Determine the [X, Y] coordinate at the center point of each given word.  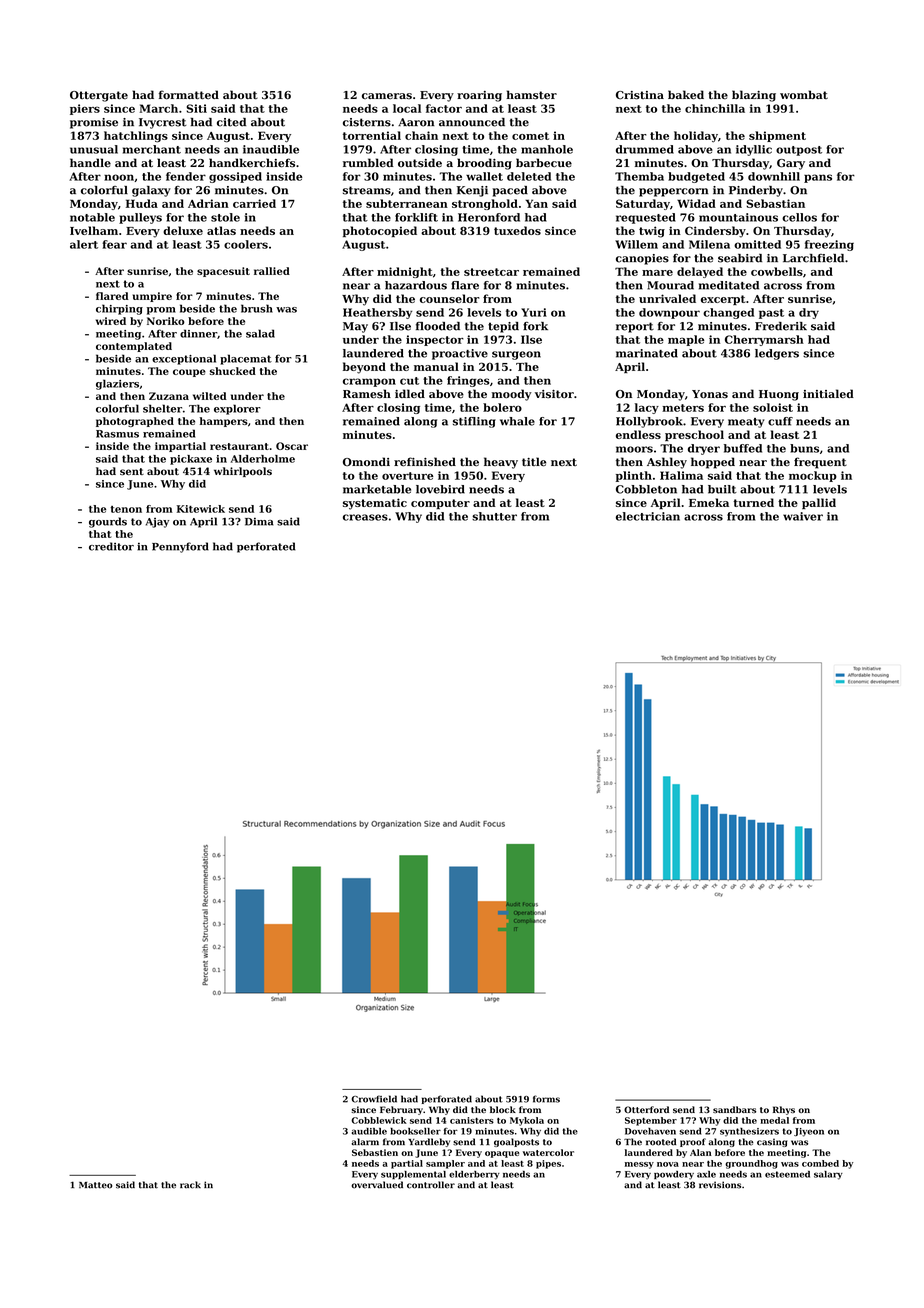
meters [683, 408]
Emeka [709, 502]
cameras [387, 96]
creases [365, 517]
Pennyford [180, 547]
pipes [548, 1164]
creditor [111, 546]
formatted [189, 95]
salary [828, 1175]
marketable [377, 489]
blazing [754, 96]
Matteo [95, 1185]
